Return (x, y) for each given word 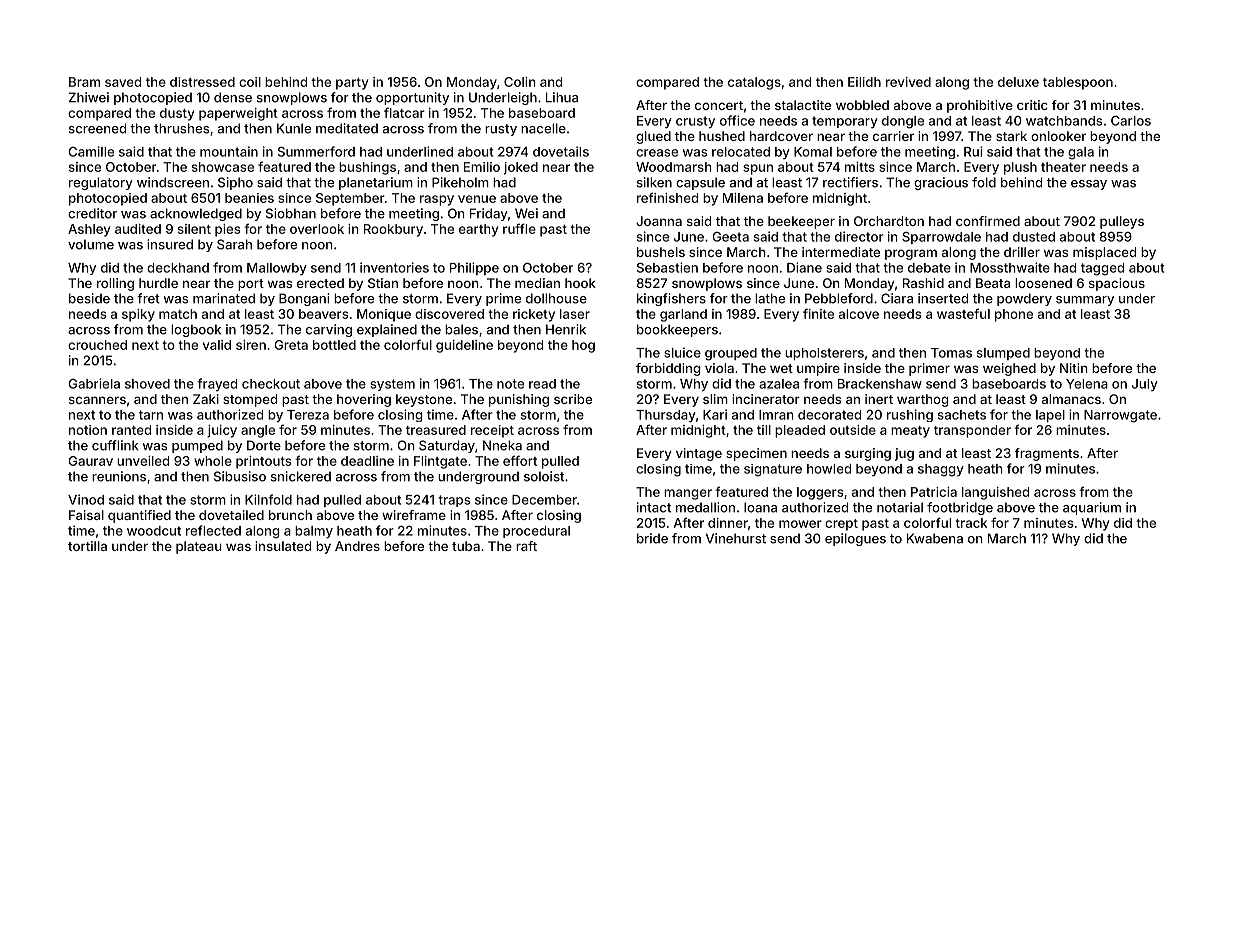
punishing (519, 400)
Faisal (86, 515)
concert (719, 105)
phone (1014, 315)
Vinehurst (736, 538)
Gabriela (94, 383)
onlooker (1058, 136)
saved (123, 82)
